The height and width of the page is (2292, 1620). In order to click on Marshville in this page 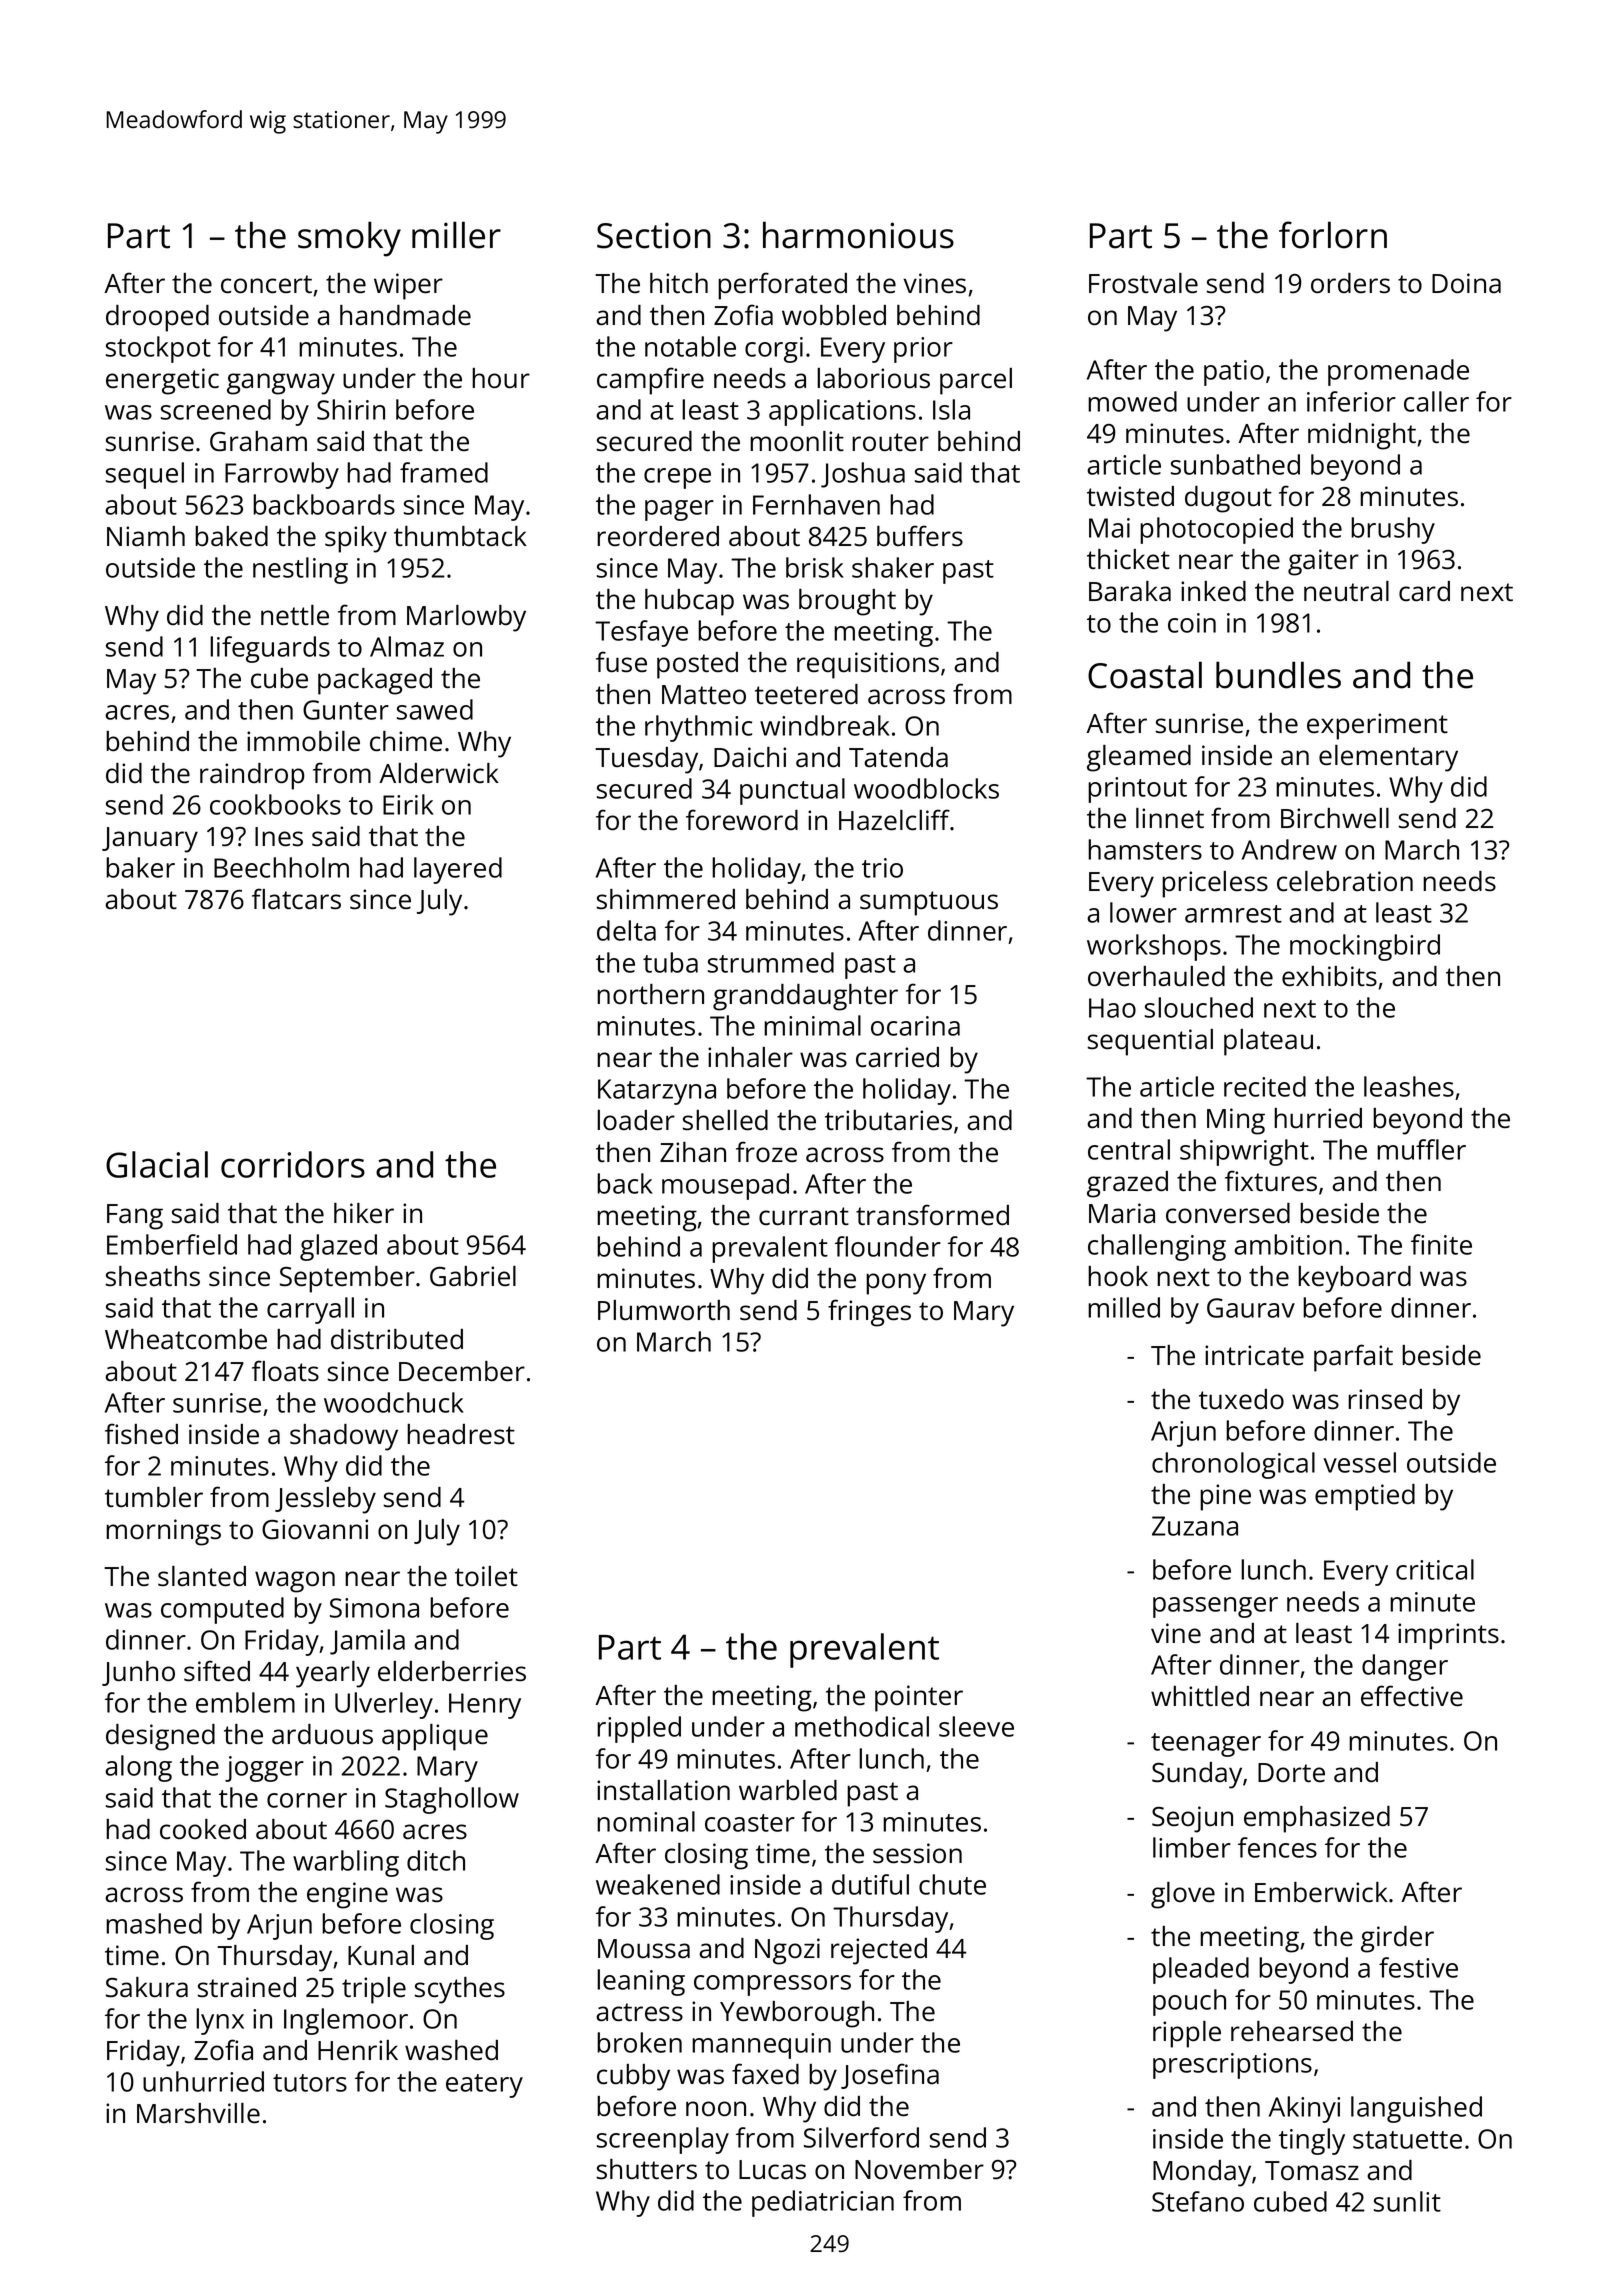, I will do `click(198, 2113)`.
